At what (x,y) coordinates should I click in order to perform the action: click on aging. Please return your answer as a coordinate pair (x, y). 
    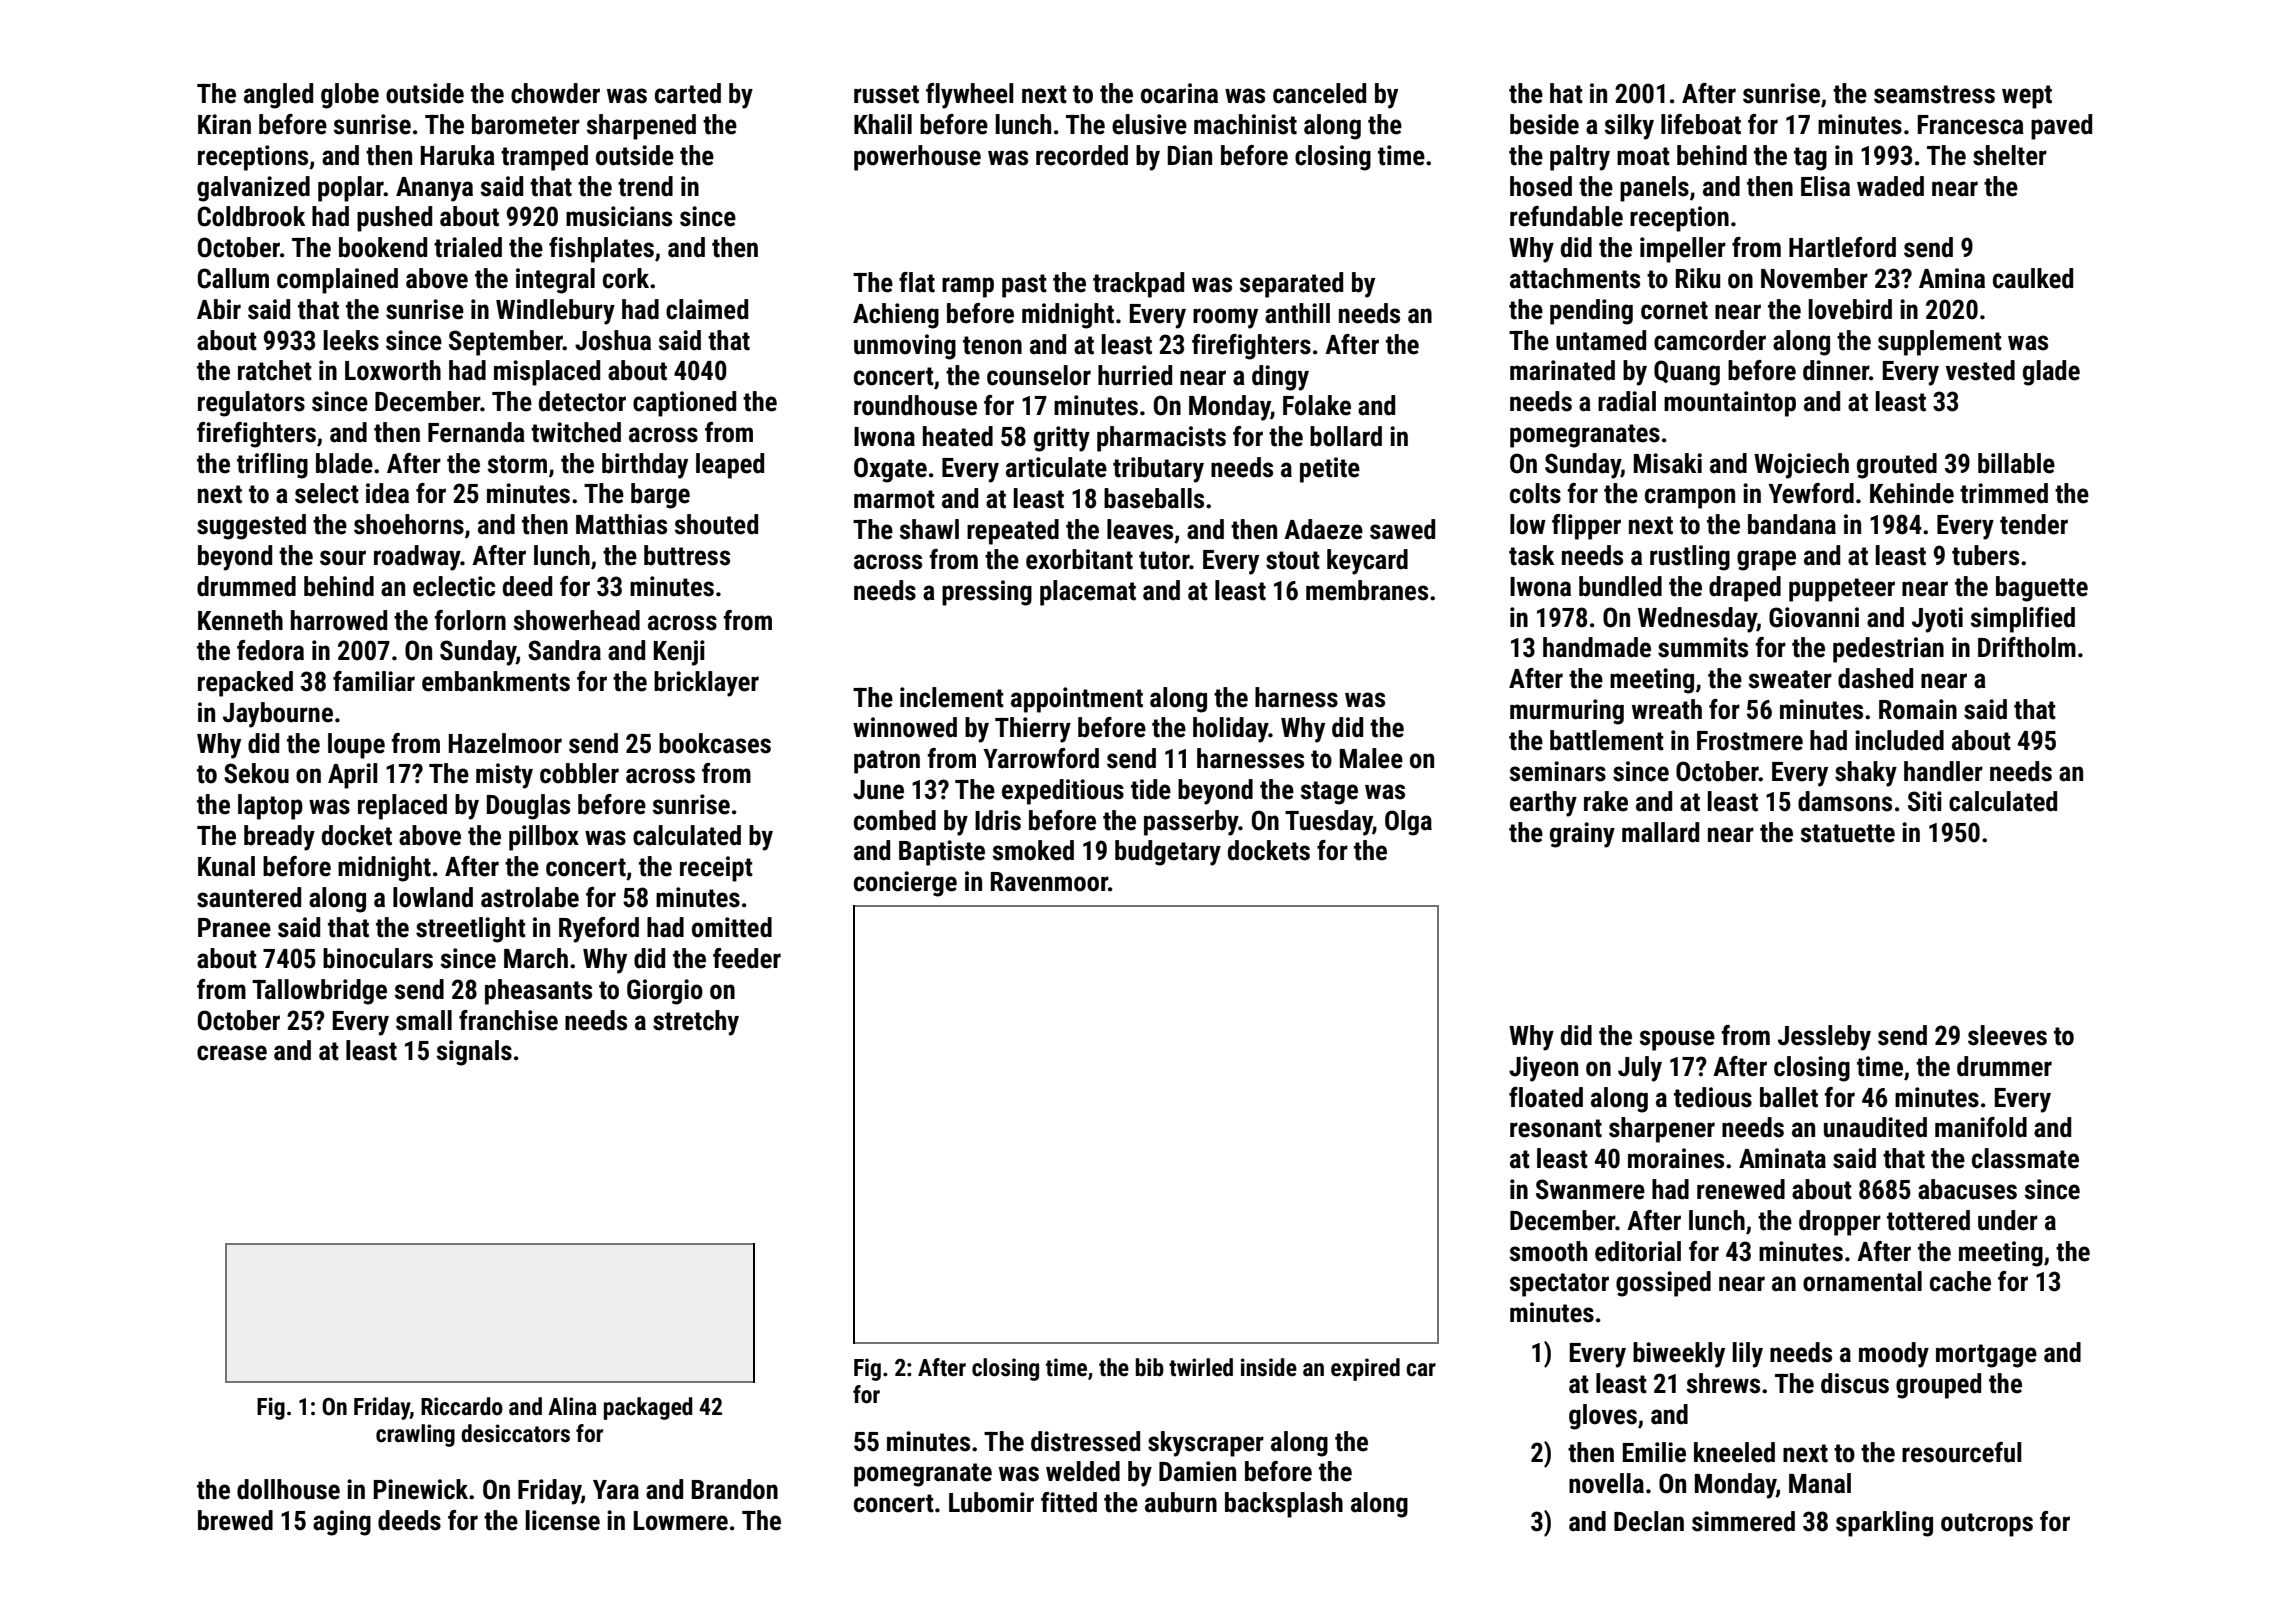
    Looking at the image, I should click on (342, 1523).
